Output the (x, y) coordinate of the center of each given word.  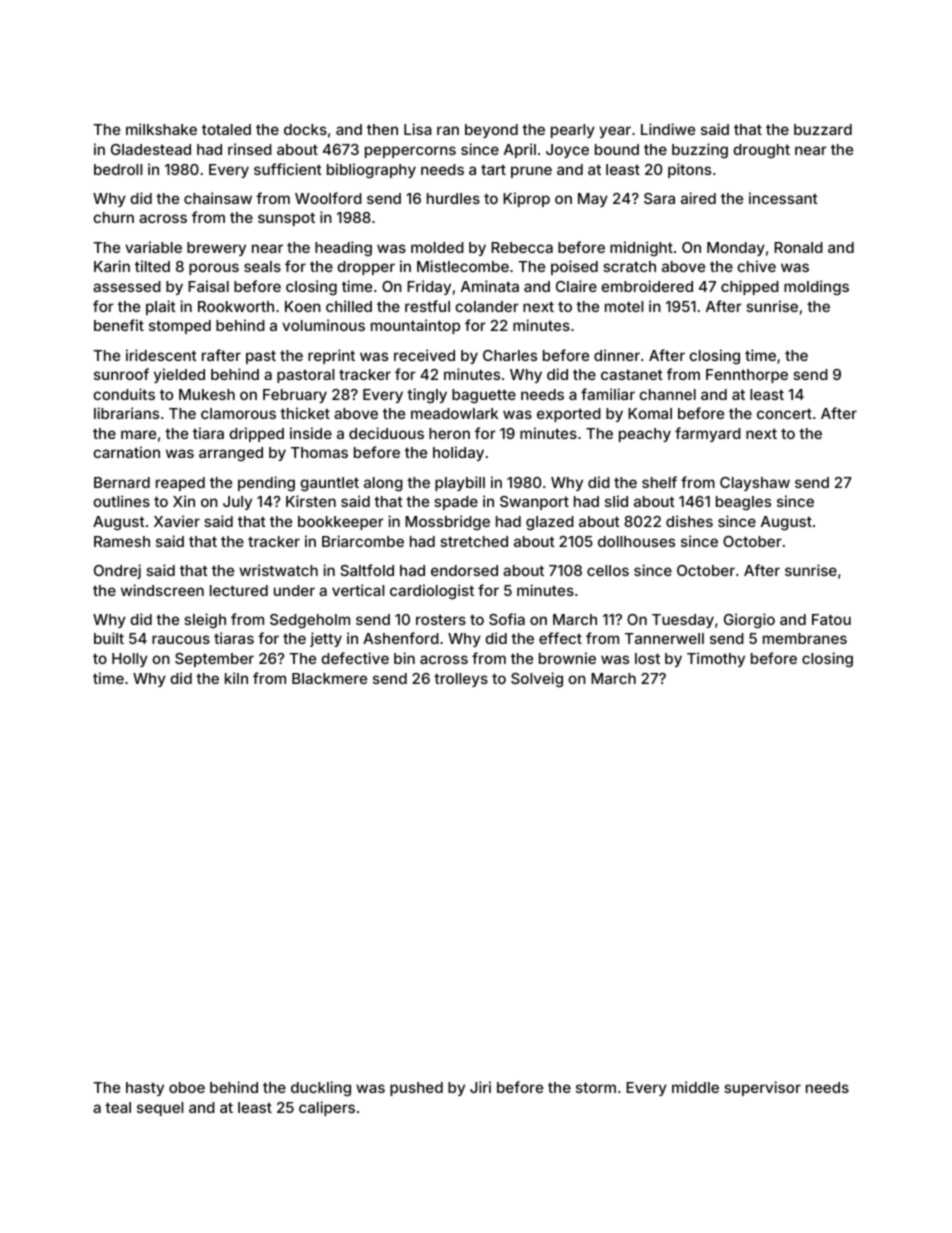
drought (761, 151)
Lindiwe (668, 129)
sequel (160, 1109)
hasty (145, 1089)
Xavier (177, 521)
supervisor (762, 1088)
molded (437, 247)
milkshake (161, 129)
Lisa (418, 129)
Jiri (480, 1087)
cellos (608, 570)
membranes (805, 638)
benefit (119, 325)
